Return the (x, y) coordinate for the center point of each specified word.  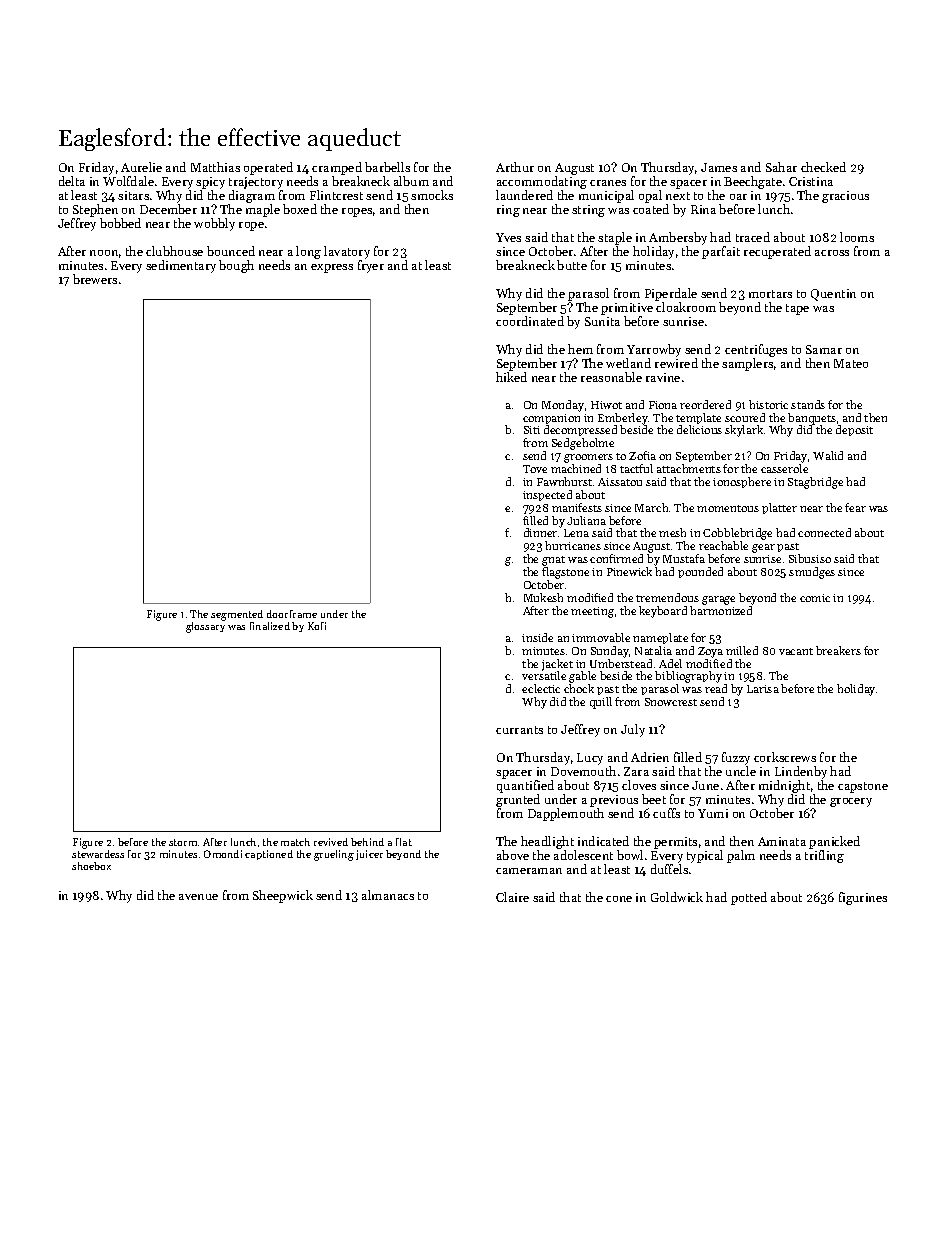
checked (823, 167)
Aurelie (141, 167)
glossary (205, 627)
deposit (854, 430)
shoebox (91, 866)
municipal (606, 196)
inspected (547, 495)
